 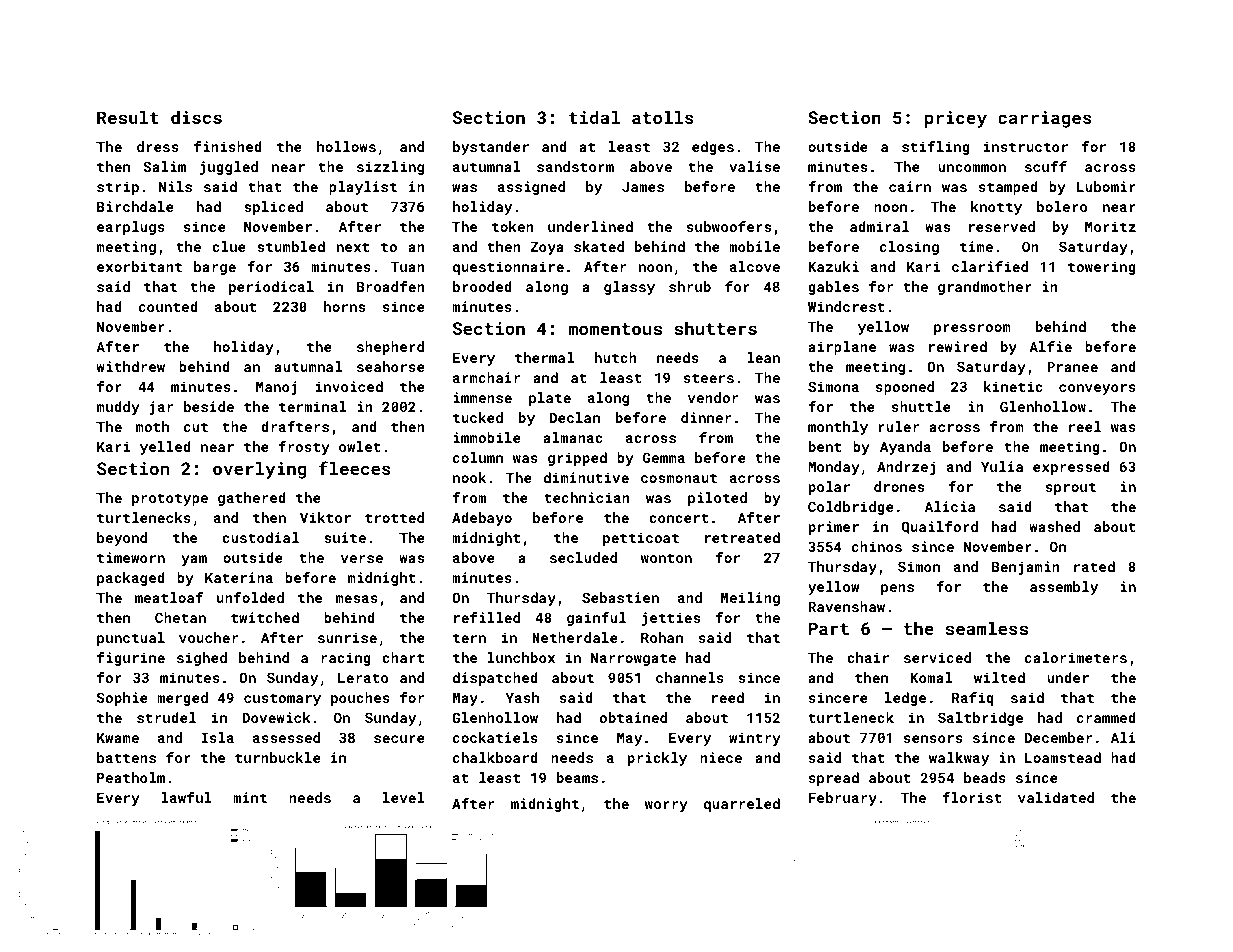 I want to click on bystander, so click(x=491, y=148).
